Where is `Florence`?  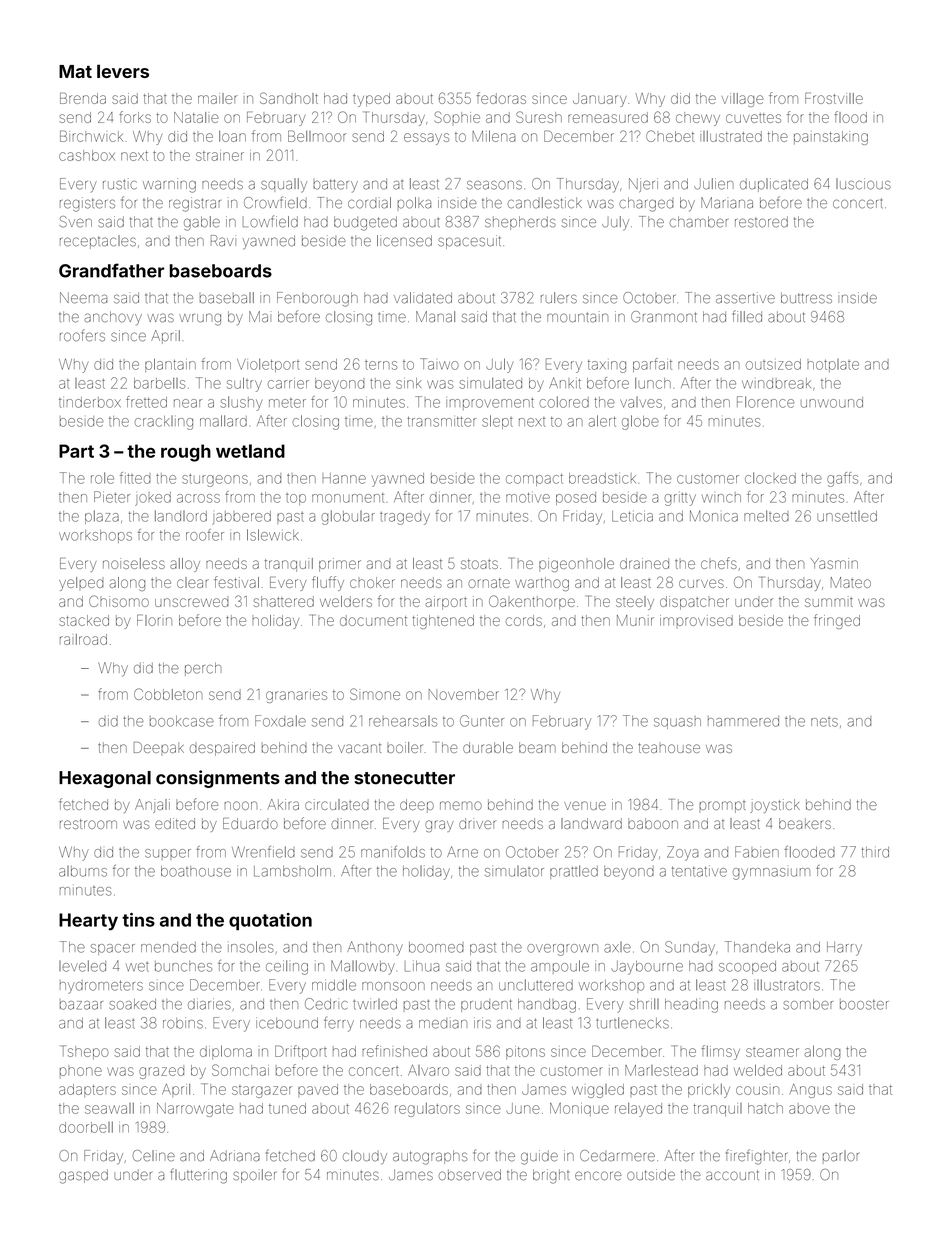 Florence is located at coordinates (765, 402).
